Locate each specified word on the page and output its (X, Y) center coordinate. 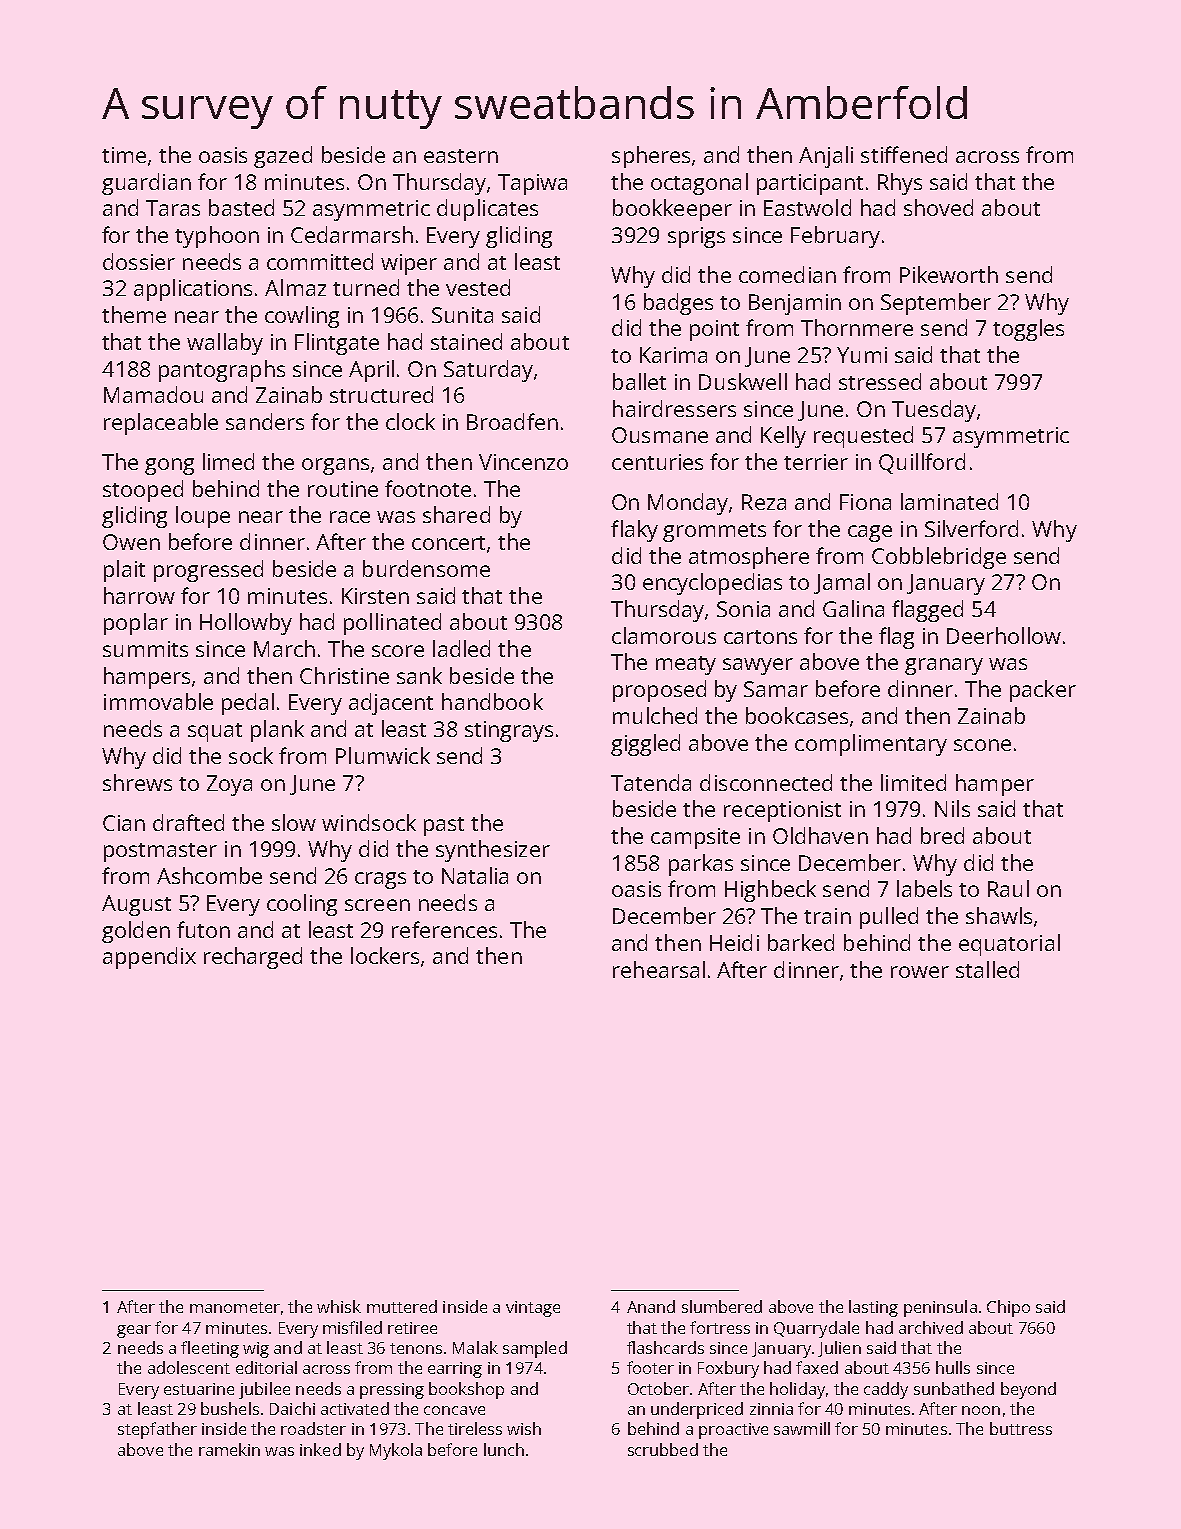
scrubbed (663, 1449)
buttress (1021, 1428)
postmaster (160, 852)
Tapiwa (532, 184)
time (124, 155)
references (444, 929)
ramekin (229, 1449)
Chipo (1008, 1308)
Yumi (862, 355)
